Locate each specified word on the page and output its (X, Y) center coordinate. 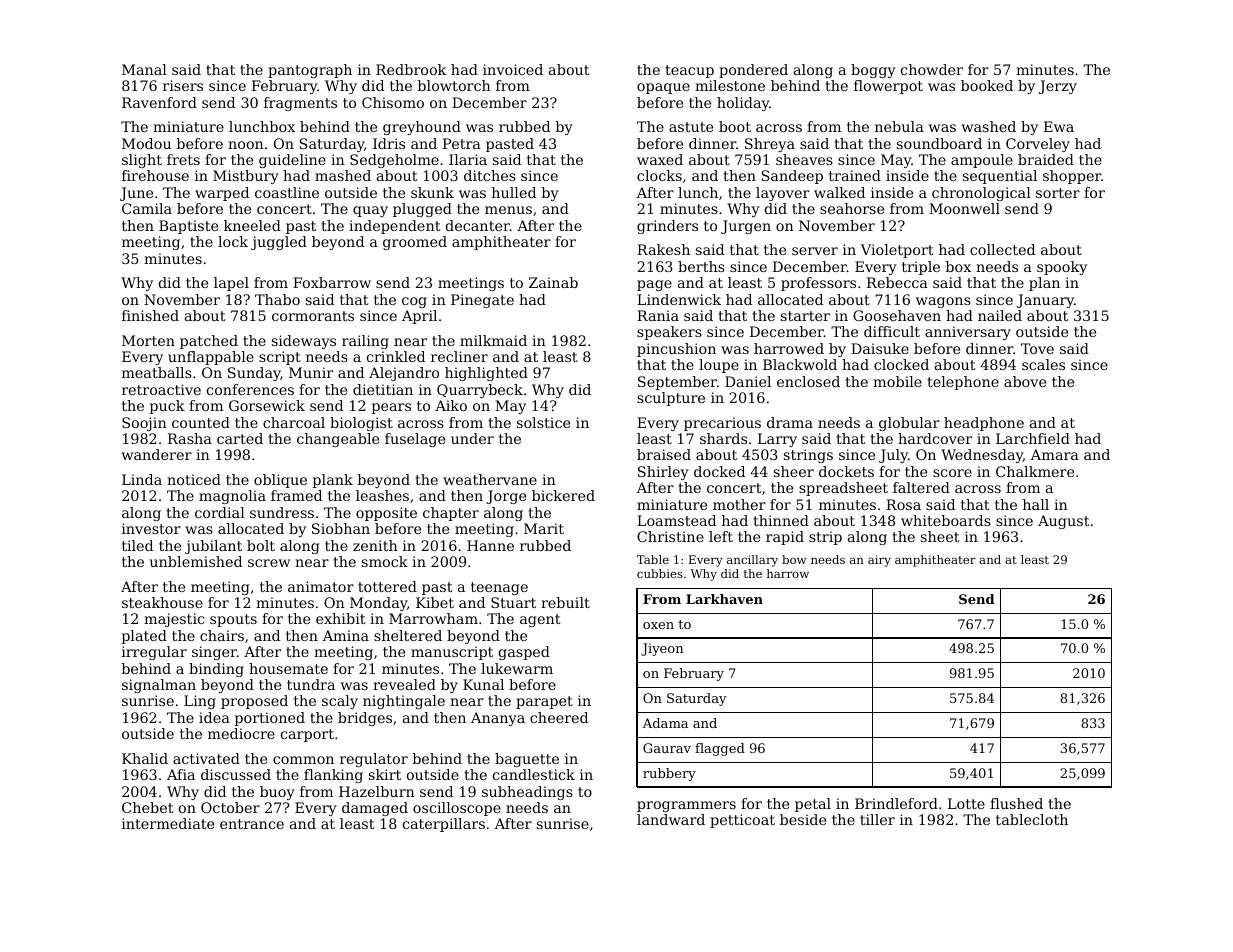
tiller (877, 819)
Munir (311, 372)
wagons (943, 302)
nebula (899, 126)
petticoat (742, 821)
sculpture (671, 399)
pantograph (310, 71)
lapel (231, 284)
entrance (252, 824)
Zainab (553, 282)
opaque (663, 88)
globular (909, 424)
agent (540, 620)
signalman (159, 686)
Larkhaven (724, 599)
